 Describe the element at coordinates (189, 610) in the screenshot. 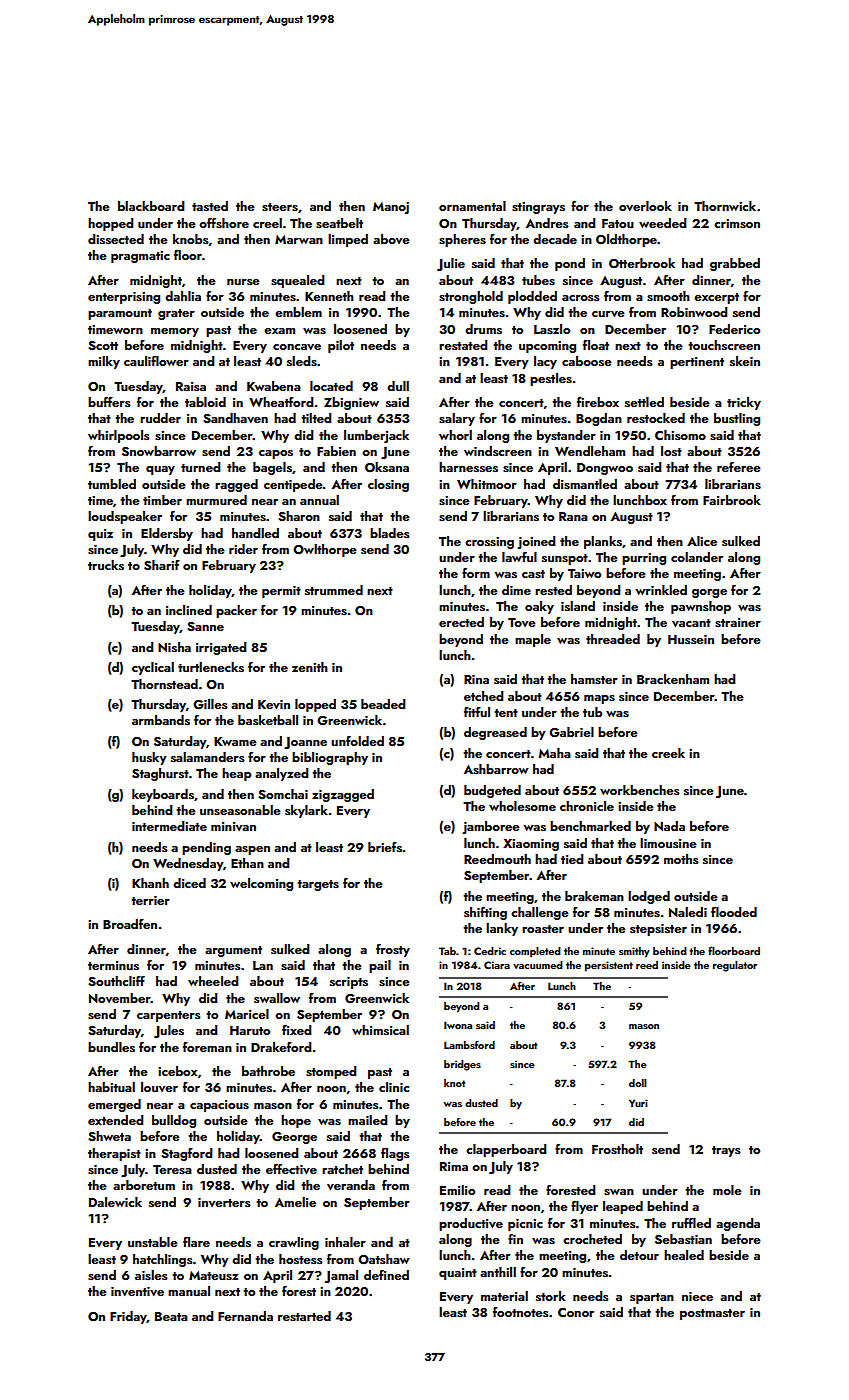

I see `inclined` at that location.
